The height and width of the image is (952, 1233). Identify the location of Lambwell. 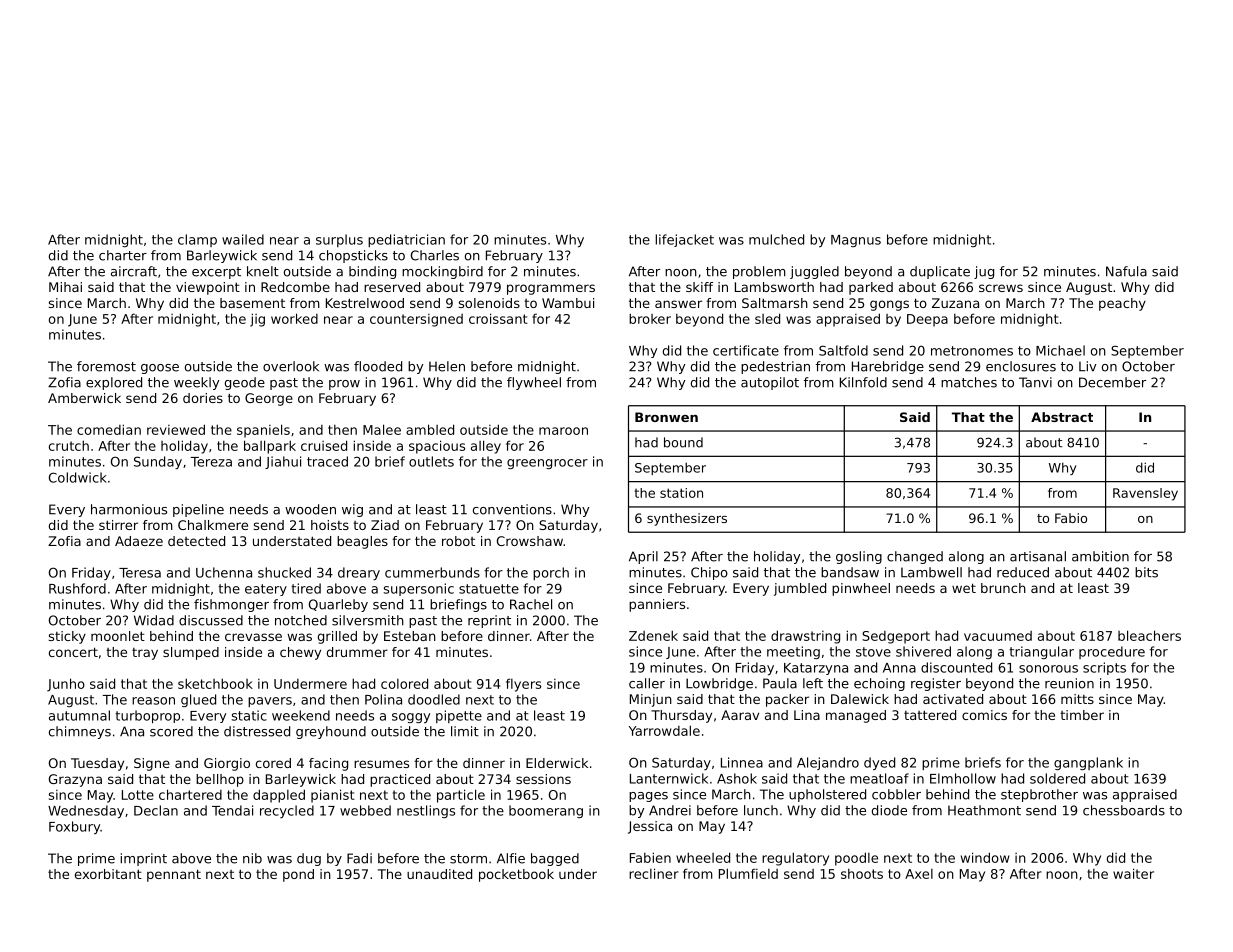
(931, 572).
